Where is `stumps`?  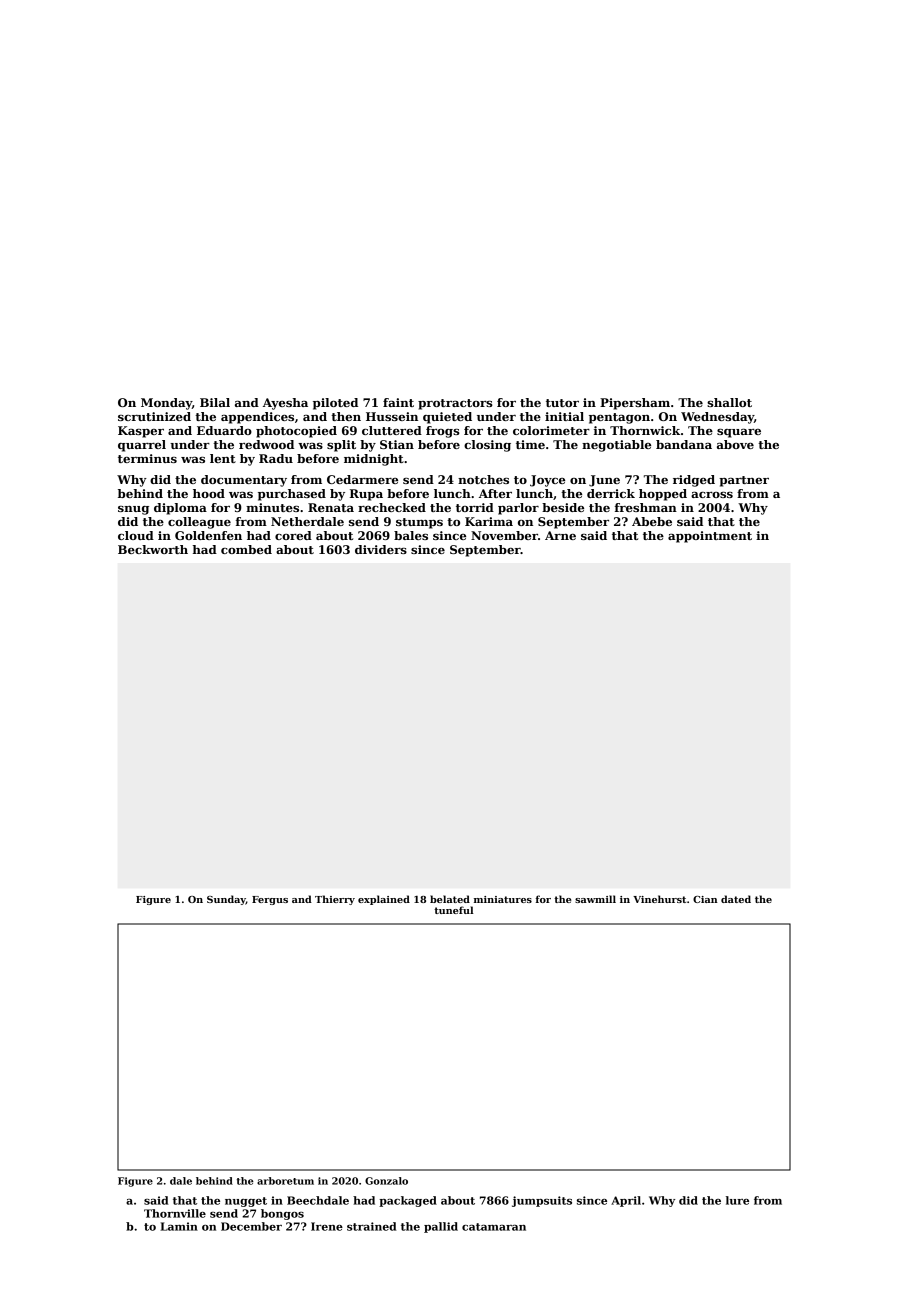
stumps is located at coordinates (419, 523).
